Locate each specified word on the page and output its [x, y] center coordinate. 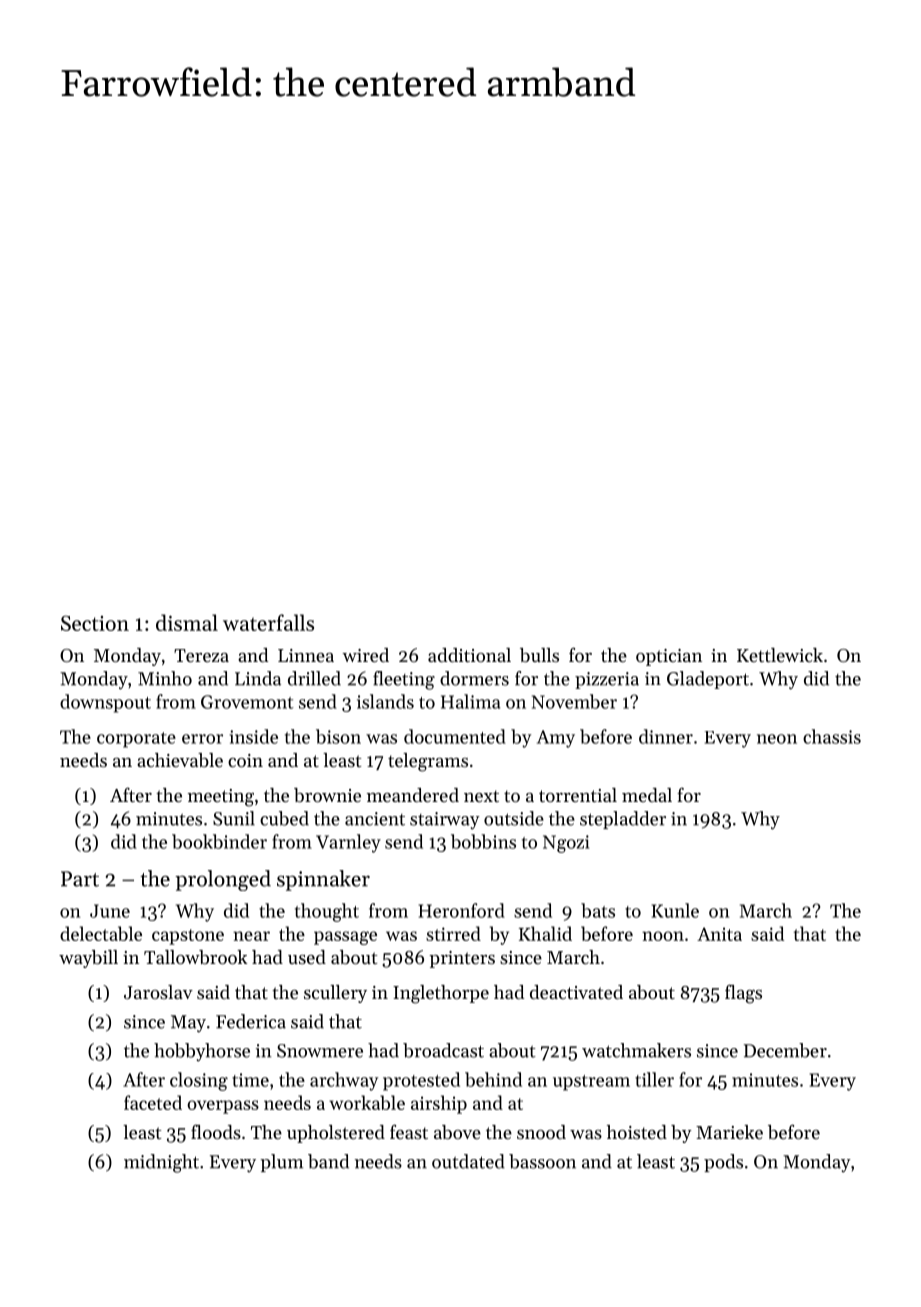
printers [462, 959]
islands [385, 701]
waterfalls [268, 622]
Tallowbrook [195, 957]
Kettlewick [780, 655]
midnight [161, 1163]
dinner [666, 736]
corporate [136, 740]
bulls [539, 655]
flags [743, 994]
